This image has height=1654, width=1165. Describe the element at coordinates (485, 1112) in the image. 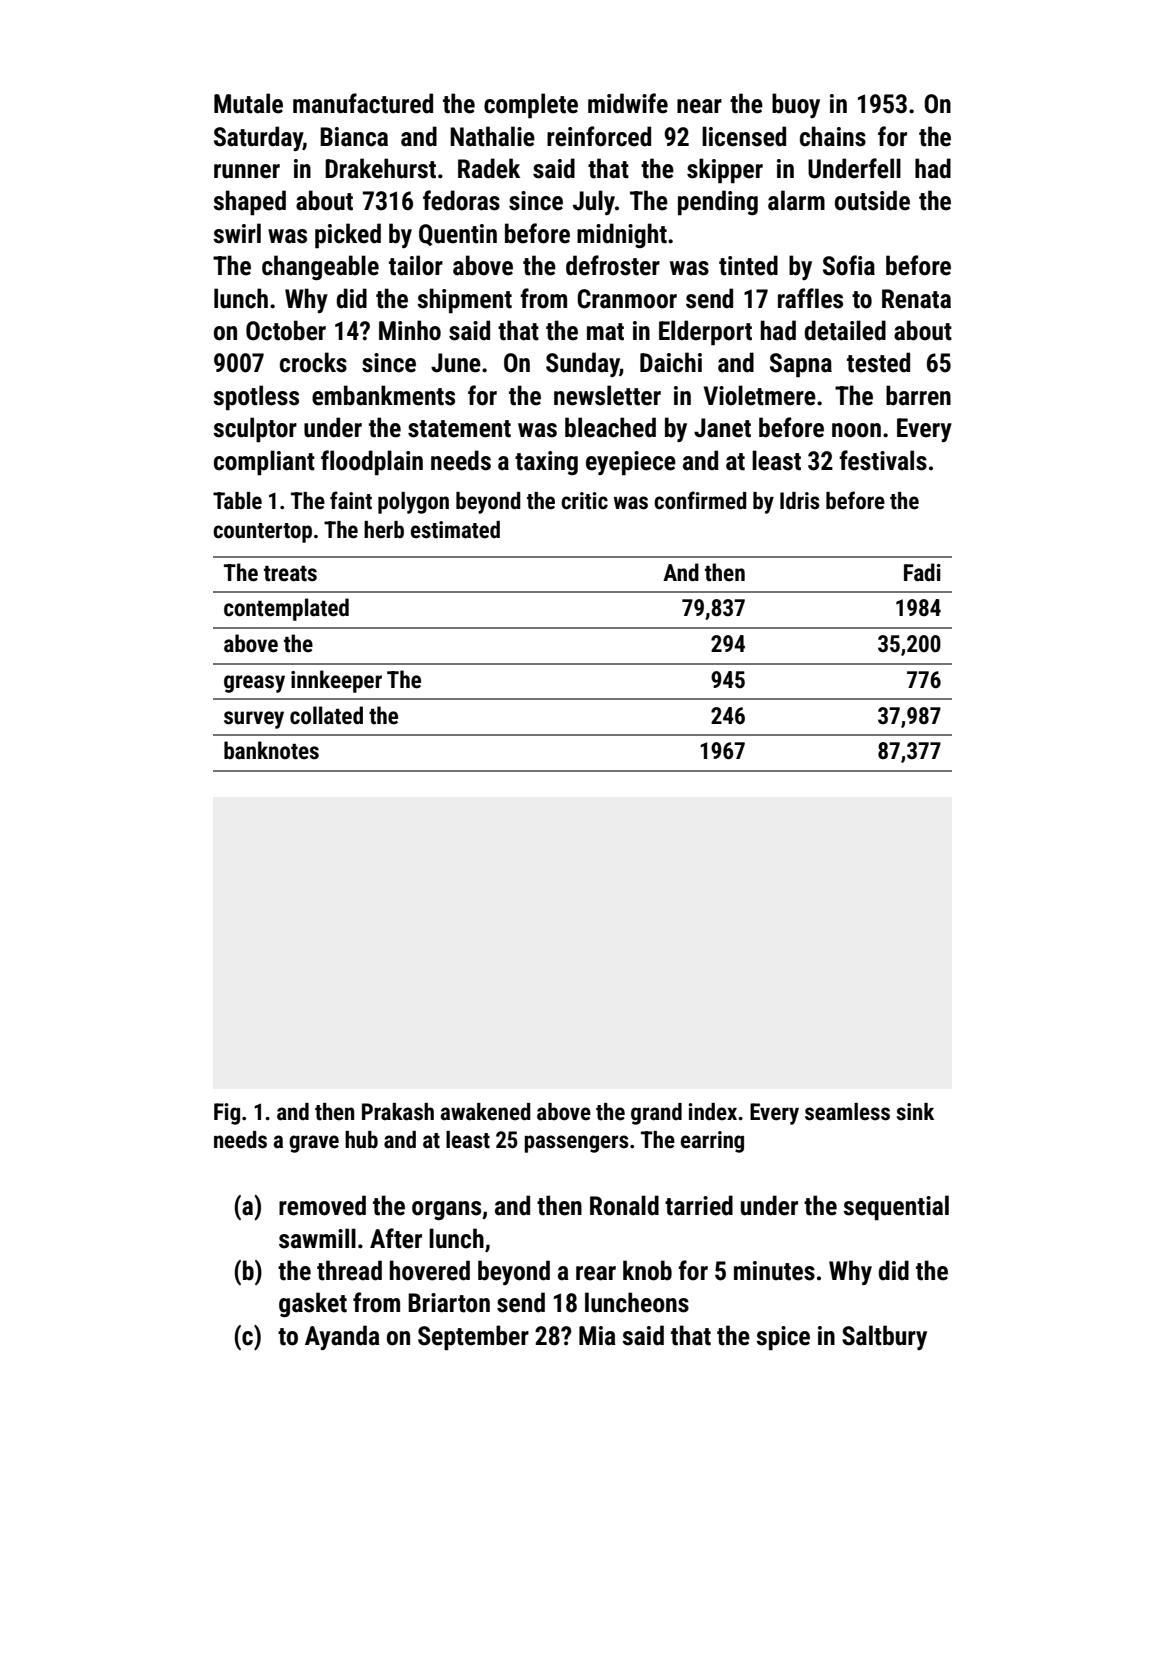

I see `awakened` at that location.
